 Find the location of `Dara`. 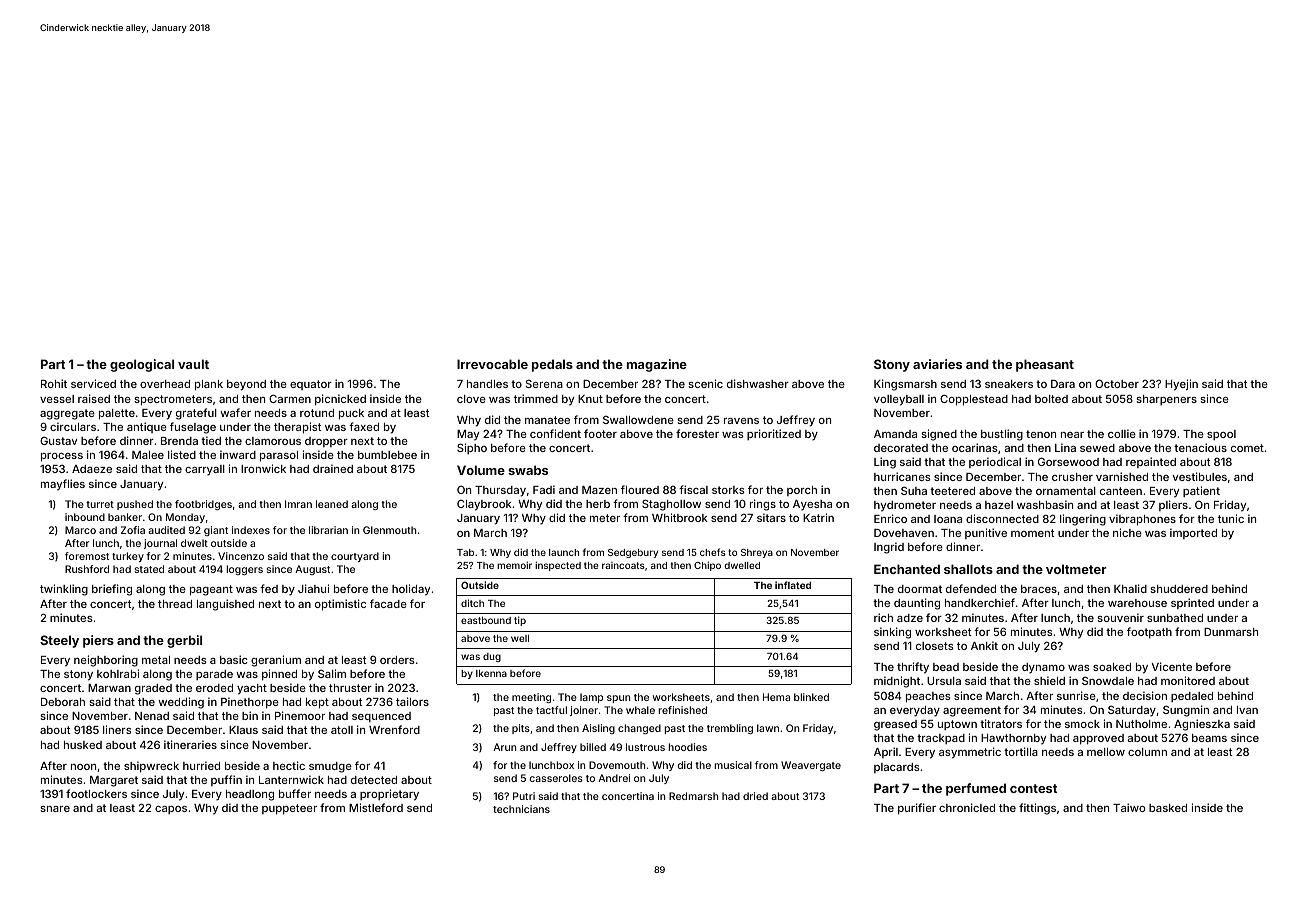

Dara is located at coordinates (1063, 384).
